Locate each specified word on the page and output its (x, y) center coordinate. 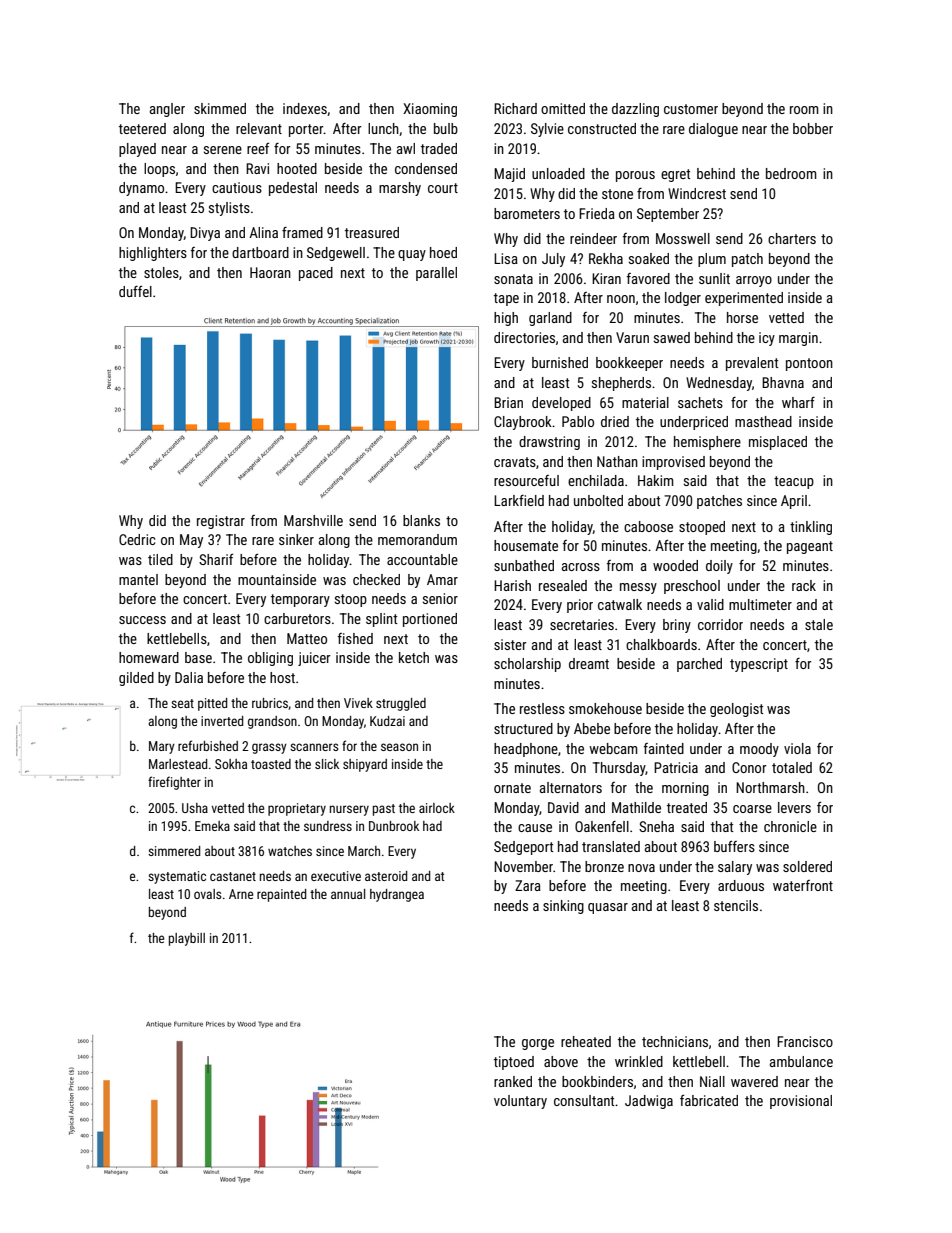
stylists (229, 209)
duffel (135, 291)
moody (759, 750)
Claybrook (523, 423)
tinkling (811, 528)
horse (742, 317)
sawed (672, 337)
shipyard (365, 765)
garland (550, 319)
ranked (513, 1081)
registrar (221, 522)
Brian (508, 402)
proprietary (297, 809)
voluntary (520, 1102)
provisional (801, 1102)
